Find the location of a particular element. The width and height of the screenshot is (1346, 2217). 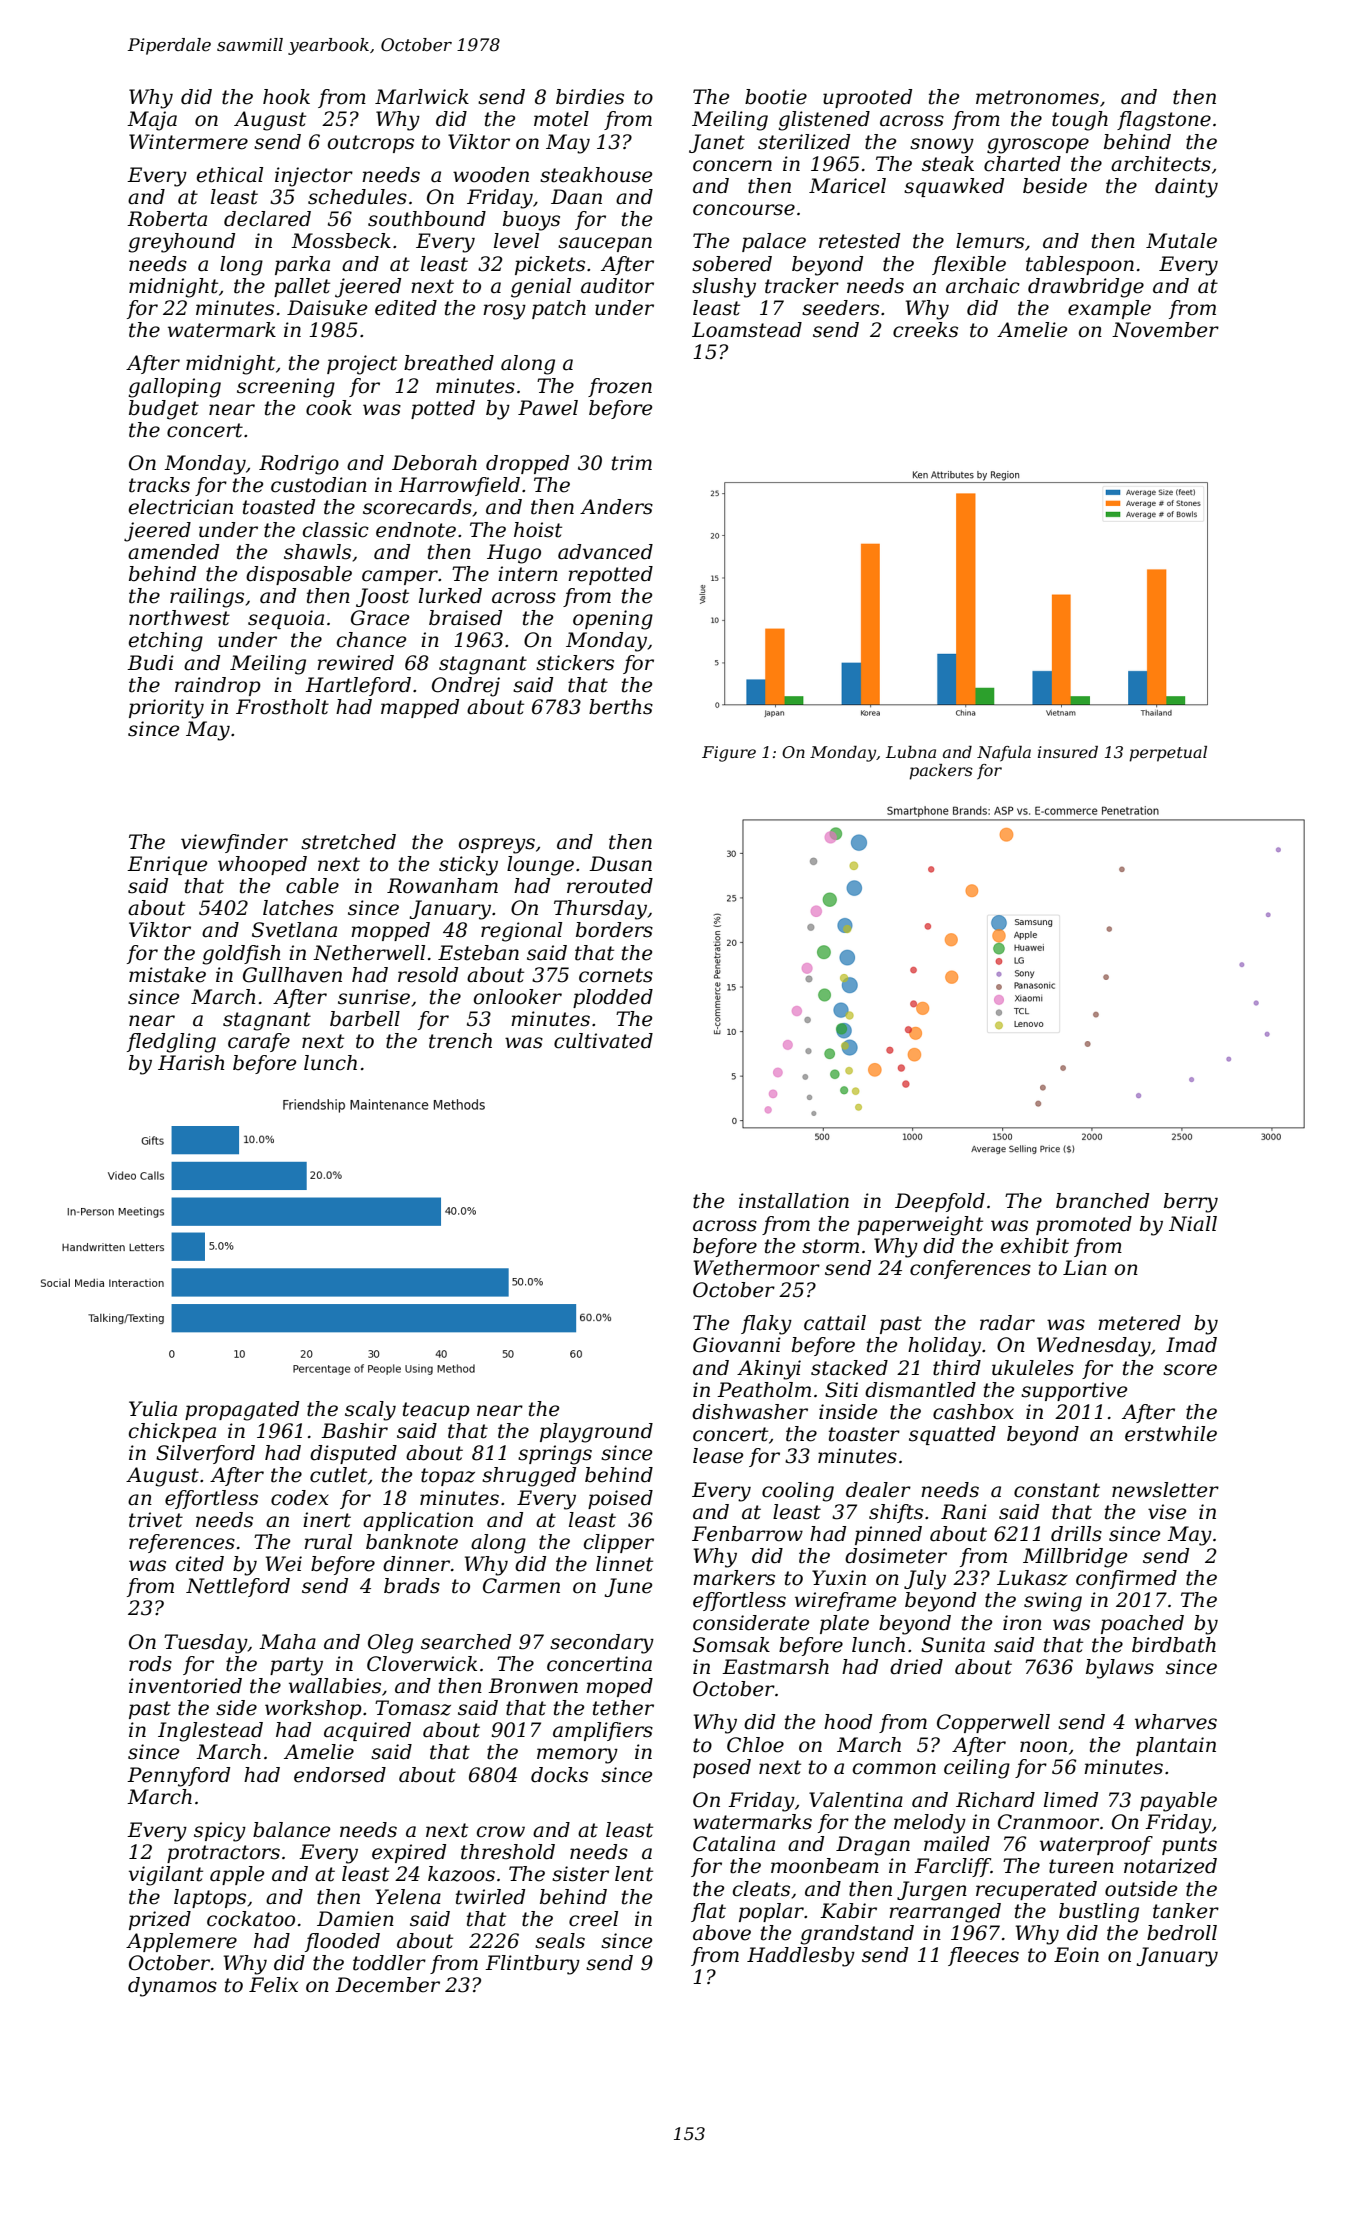

Enrique is located at coordinates (167, 865).
